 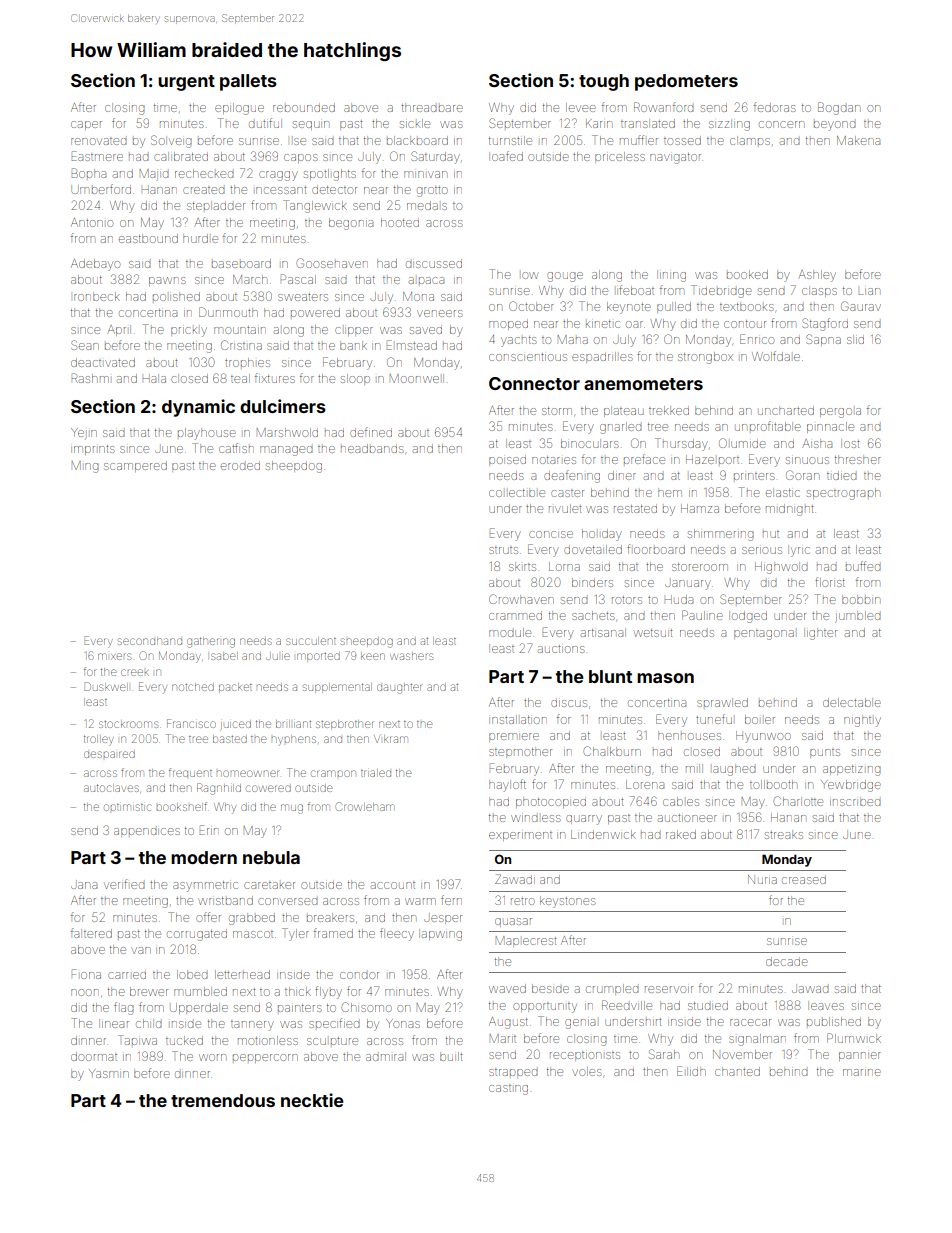 What do you see at coordinates (332, 263) in the image?
I see `Goosehaven` at bounding box center [332, 263].
